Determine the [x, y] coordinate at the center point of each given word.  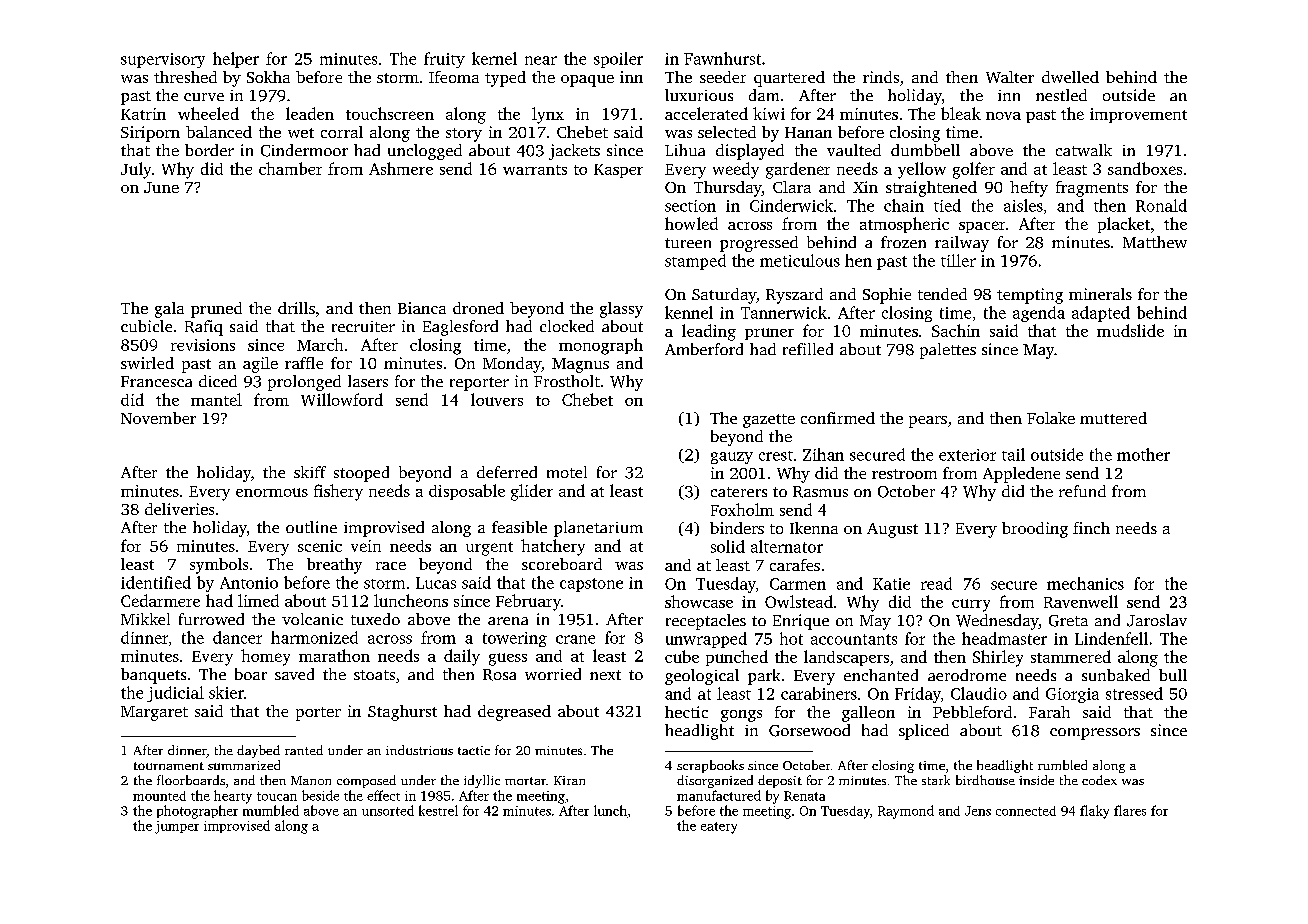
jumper [177, 827]
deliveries [179, 509]
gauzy [732, 458]
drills [296, 308]
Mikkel [145, 619]
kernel [494, 58]
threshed [185, 77]
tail [1013, 454]
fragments [1092, 189]
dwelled [1070, 77]
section [690, 206]
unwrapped [706, 640]
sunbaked [1116, 675]
